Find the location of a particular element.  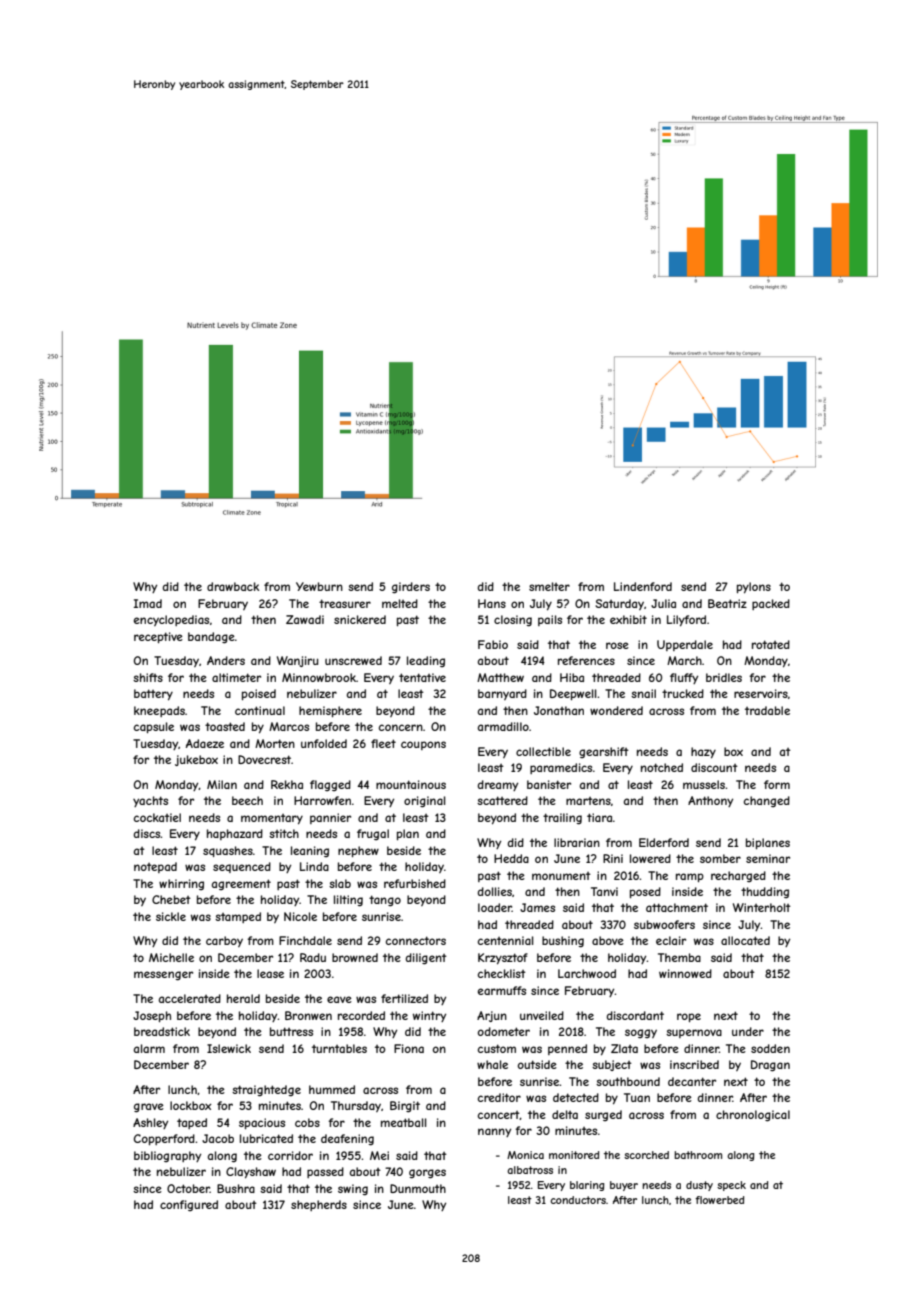

poised is located at coordinates (259, 694).
